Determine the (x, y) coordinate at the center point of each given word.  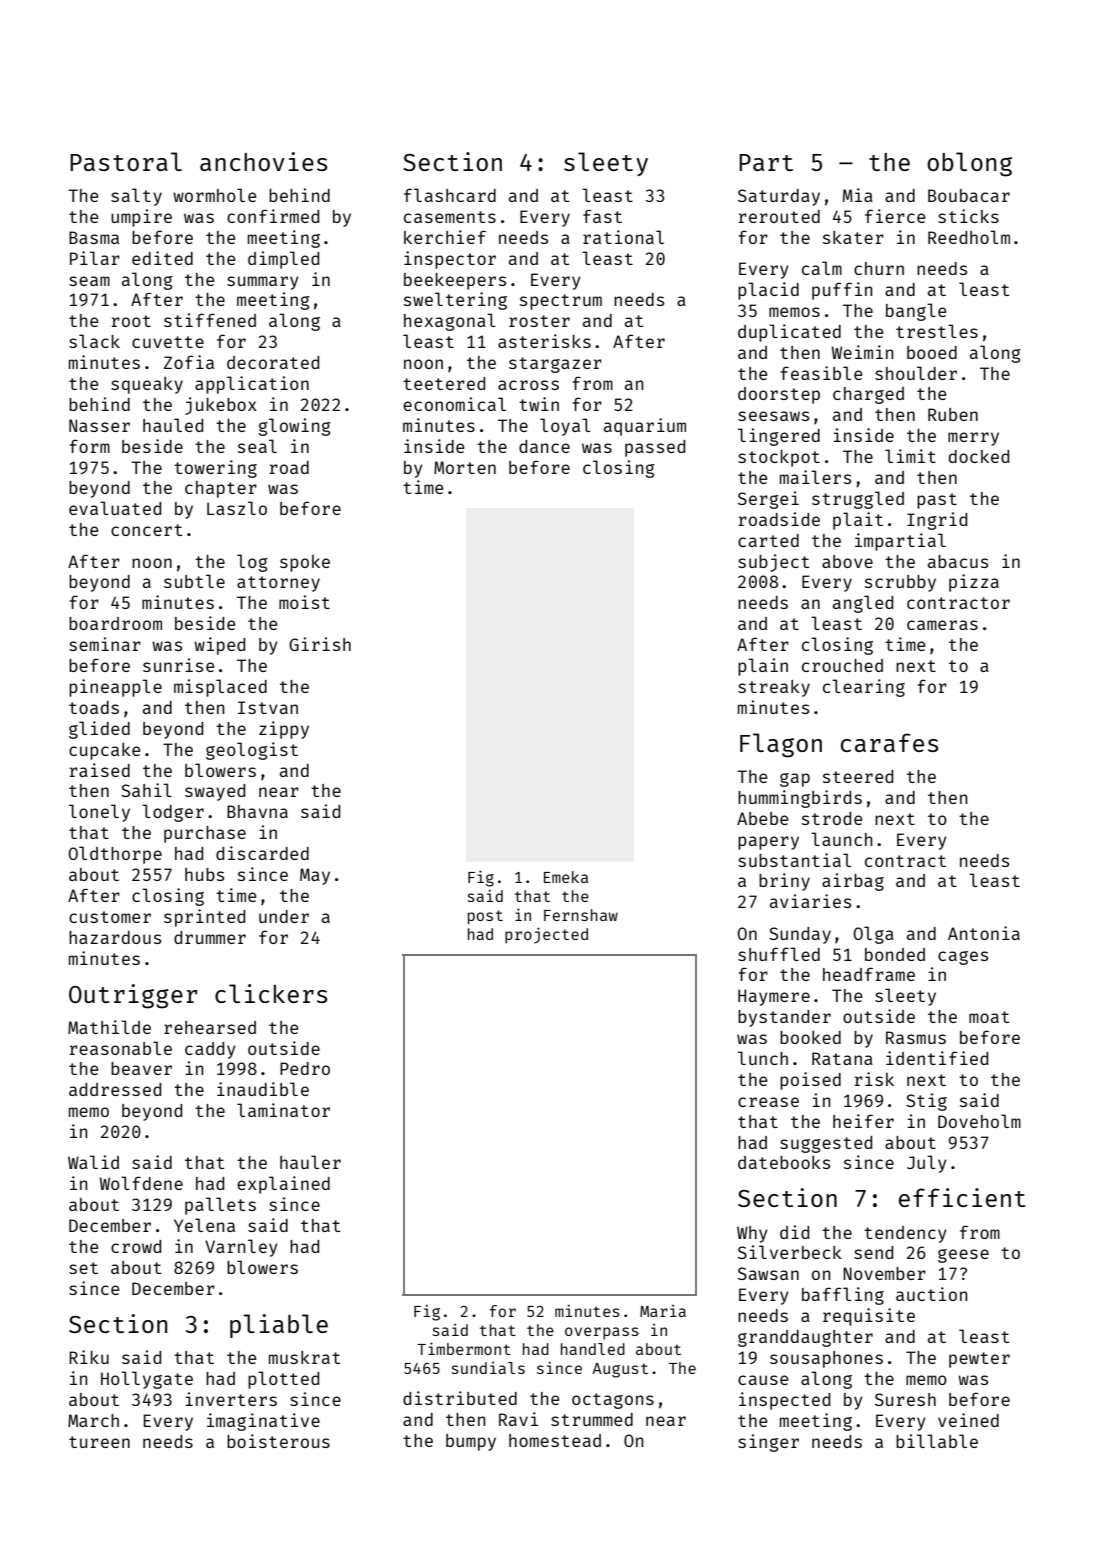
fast (602, 216)
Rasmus (916, 1037)
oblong (969, 164)
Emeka (566, 877)
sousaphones (826, 1359)
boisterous (278, 1441)
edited (162, 258)
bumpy (471, 1442)
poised (810, 1081)
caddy (210, 1050)
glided (99, 730)
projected (546, 935)
